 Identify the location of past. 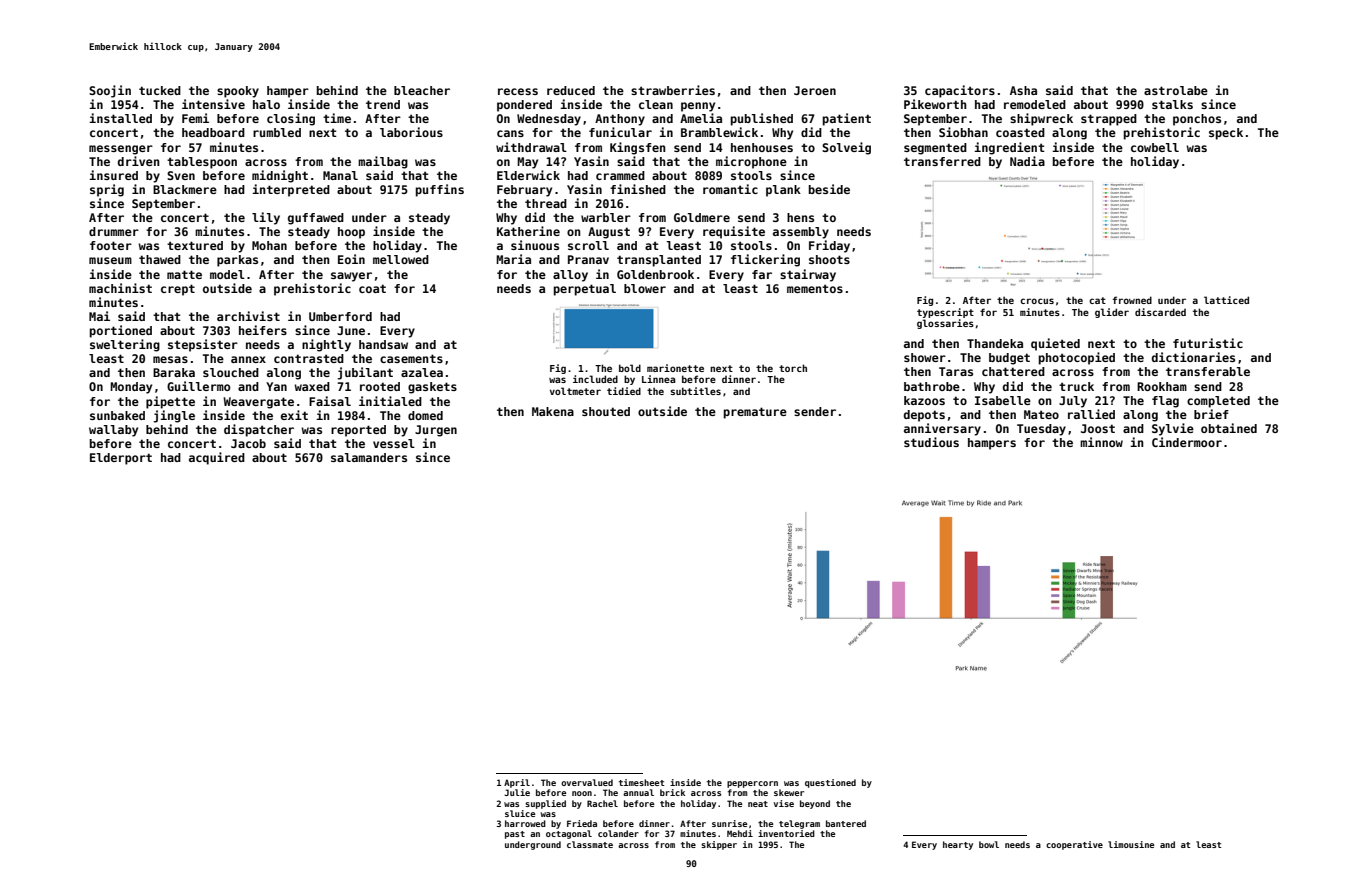
(515, 835).
